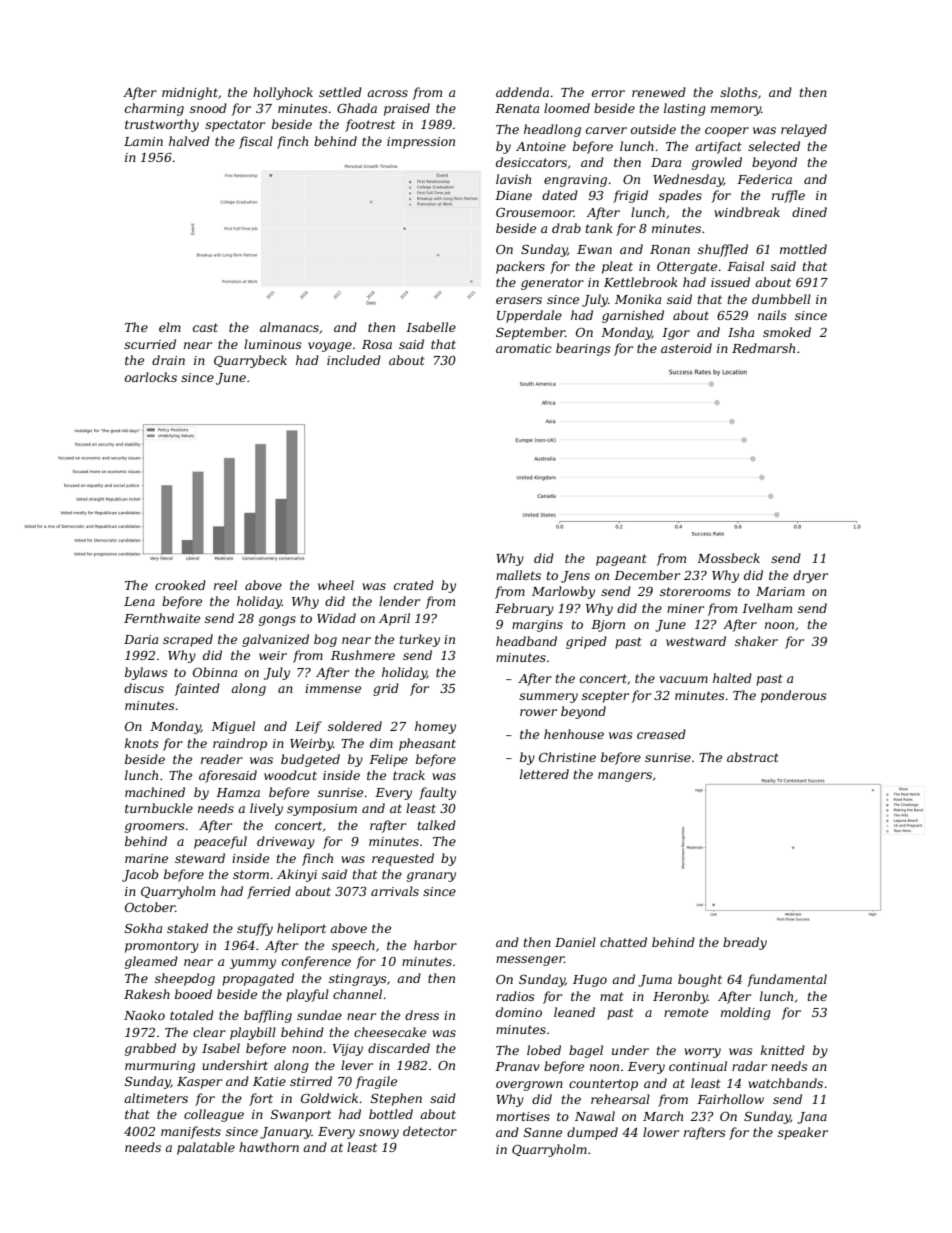 This screenshot has height=1233, width=952. Describe the element at coordinates (154, 109) in the screenshot. I see `charming` at that location.
